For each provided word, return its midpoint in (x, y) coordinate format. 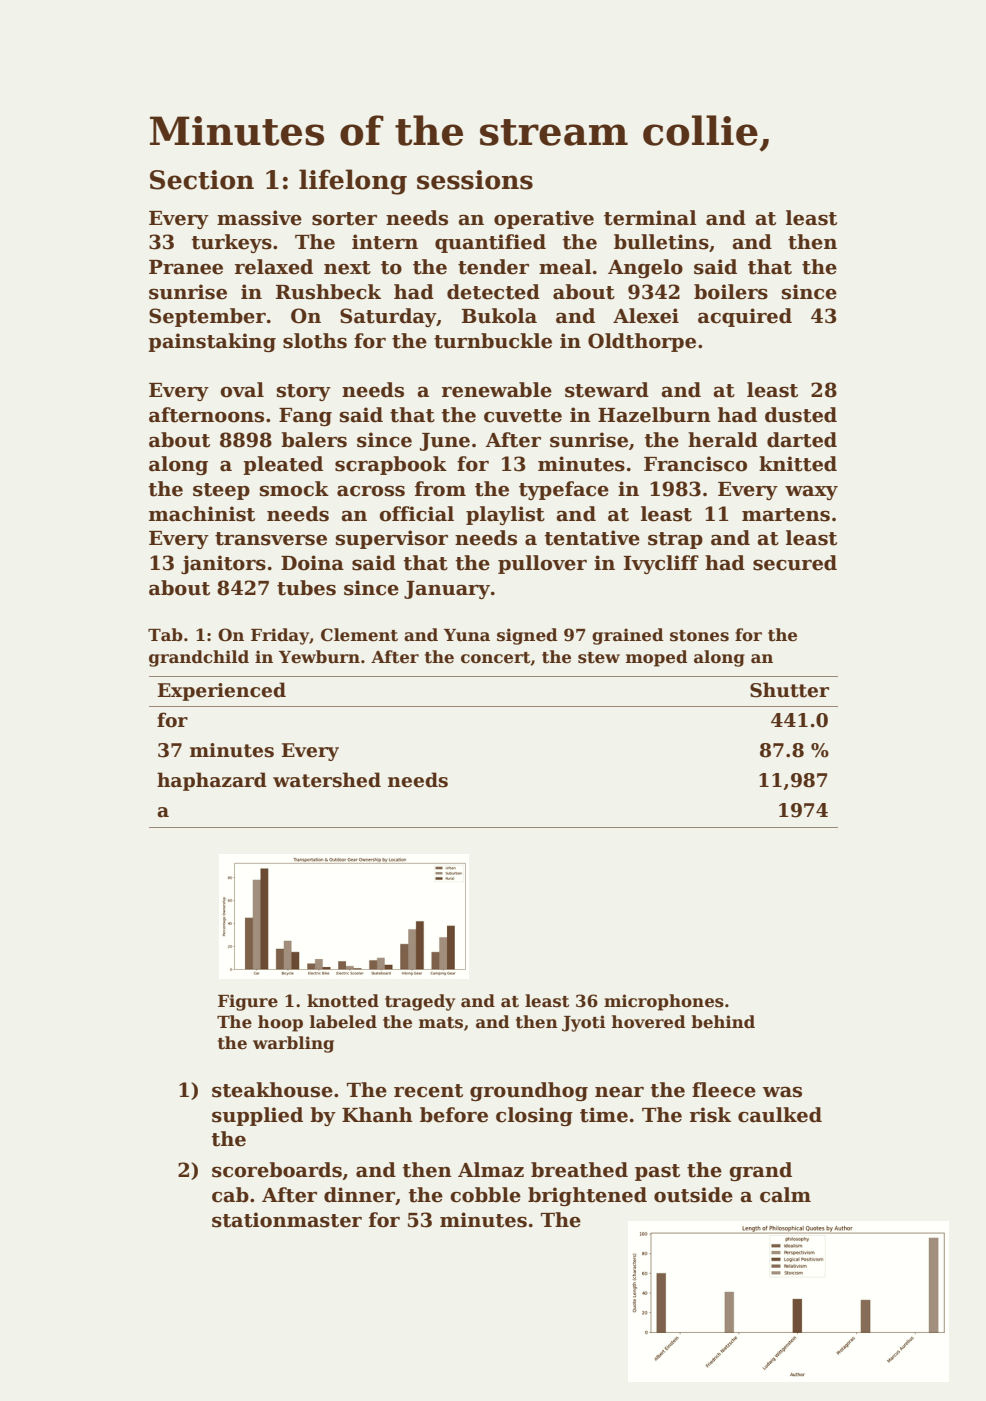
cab (230, 1195)
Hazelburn (654, 415)
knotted (343, 1001)
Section (202, 180)
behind (723, 1022)
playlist (505, 515)
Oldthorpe (642, 342)
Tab (165, 635)
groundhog (529, 1091)
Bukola (499, 316)
